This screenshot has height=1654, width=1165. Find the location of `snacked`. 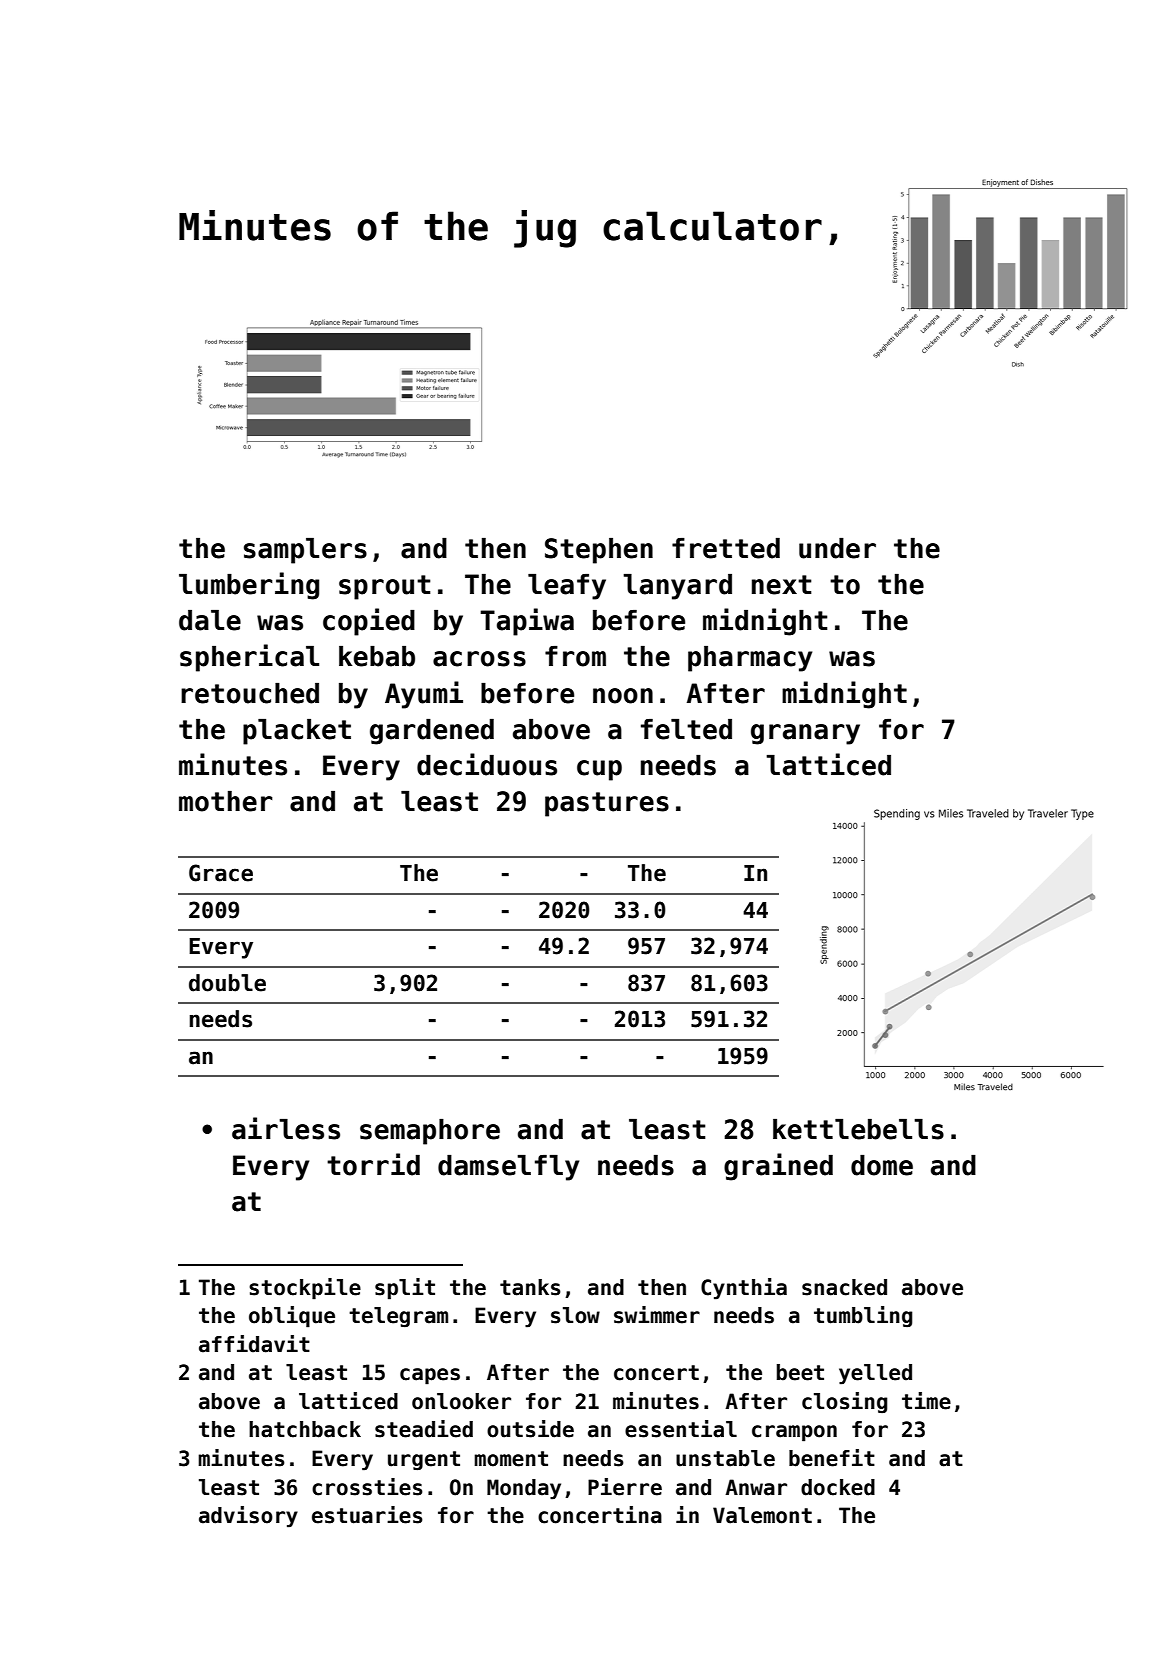

snacked is located at coordinates (844, 1287).
